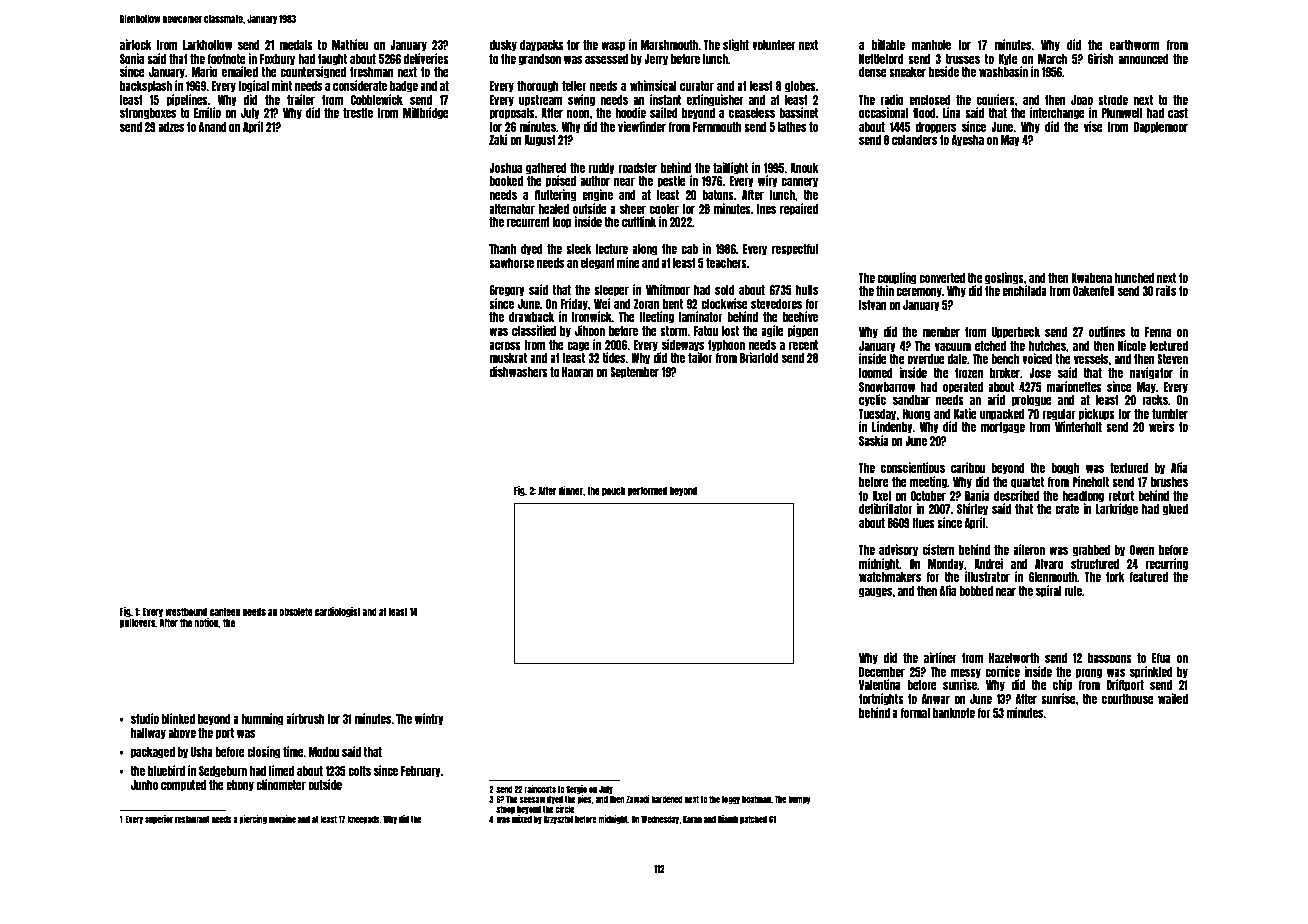 This image has width=1308, height=924. Describe the element at coordinates (1031, 401) in the image. I see `prologue` at that location.
